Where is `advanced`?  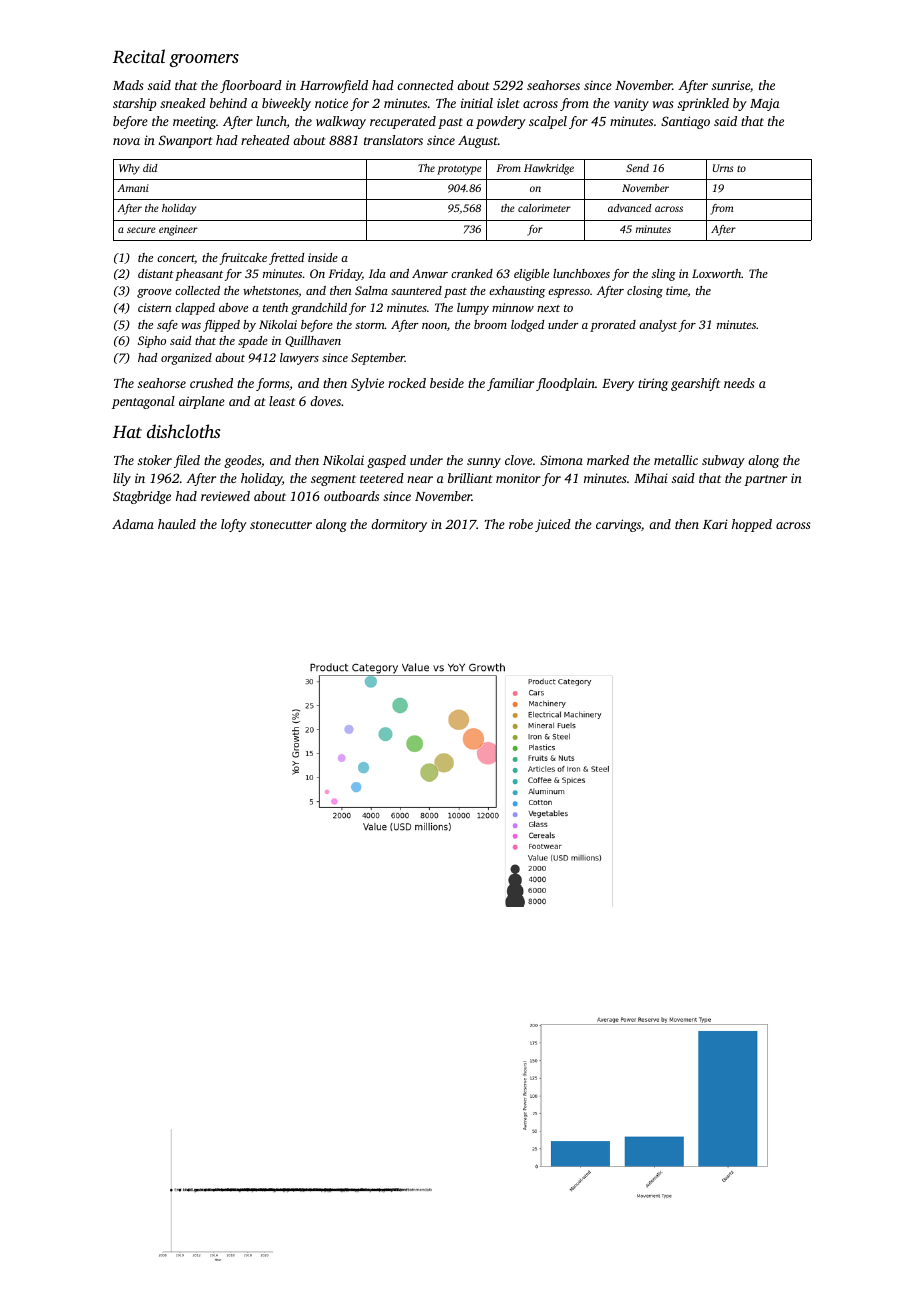
advanced is located at coordinates (629, 208).
